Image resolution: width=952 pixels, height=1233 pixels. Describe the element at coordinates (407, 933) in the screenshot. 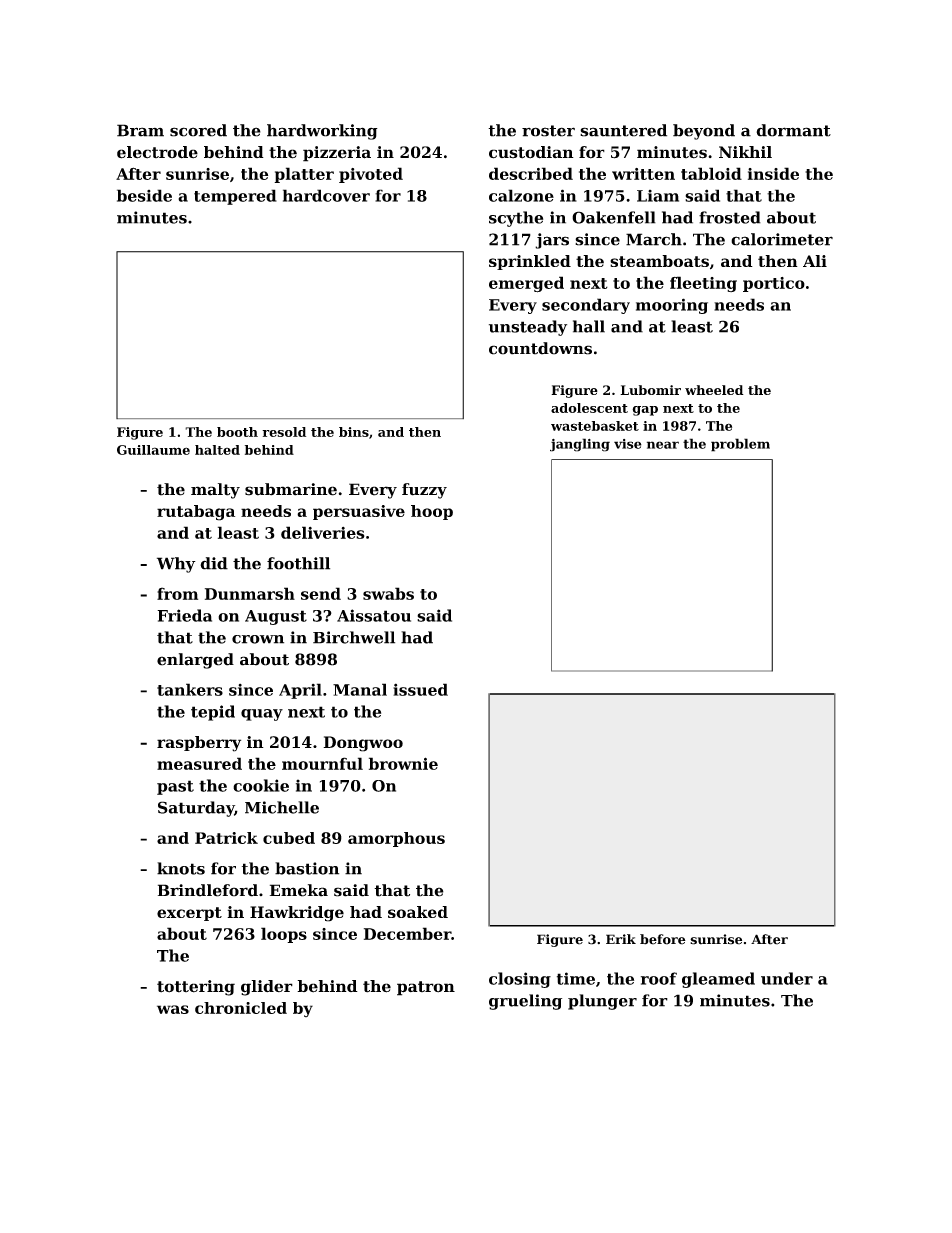

I see `December` at that location.
